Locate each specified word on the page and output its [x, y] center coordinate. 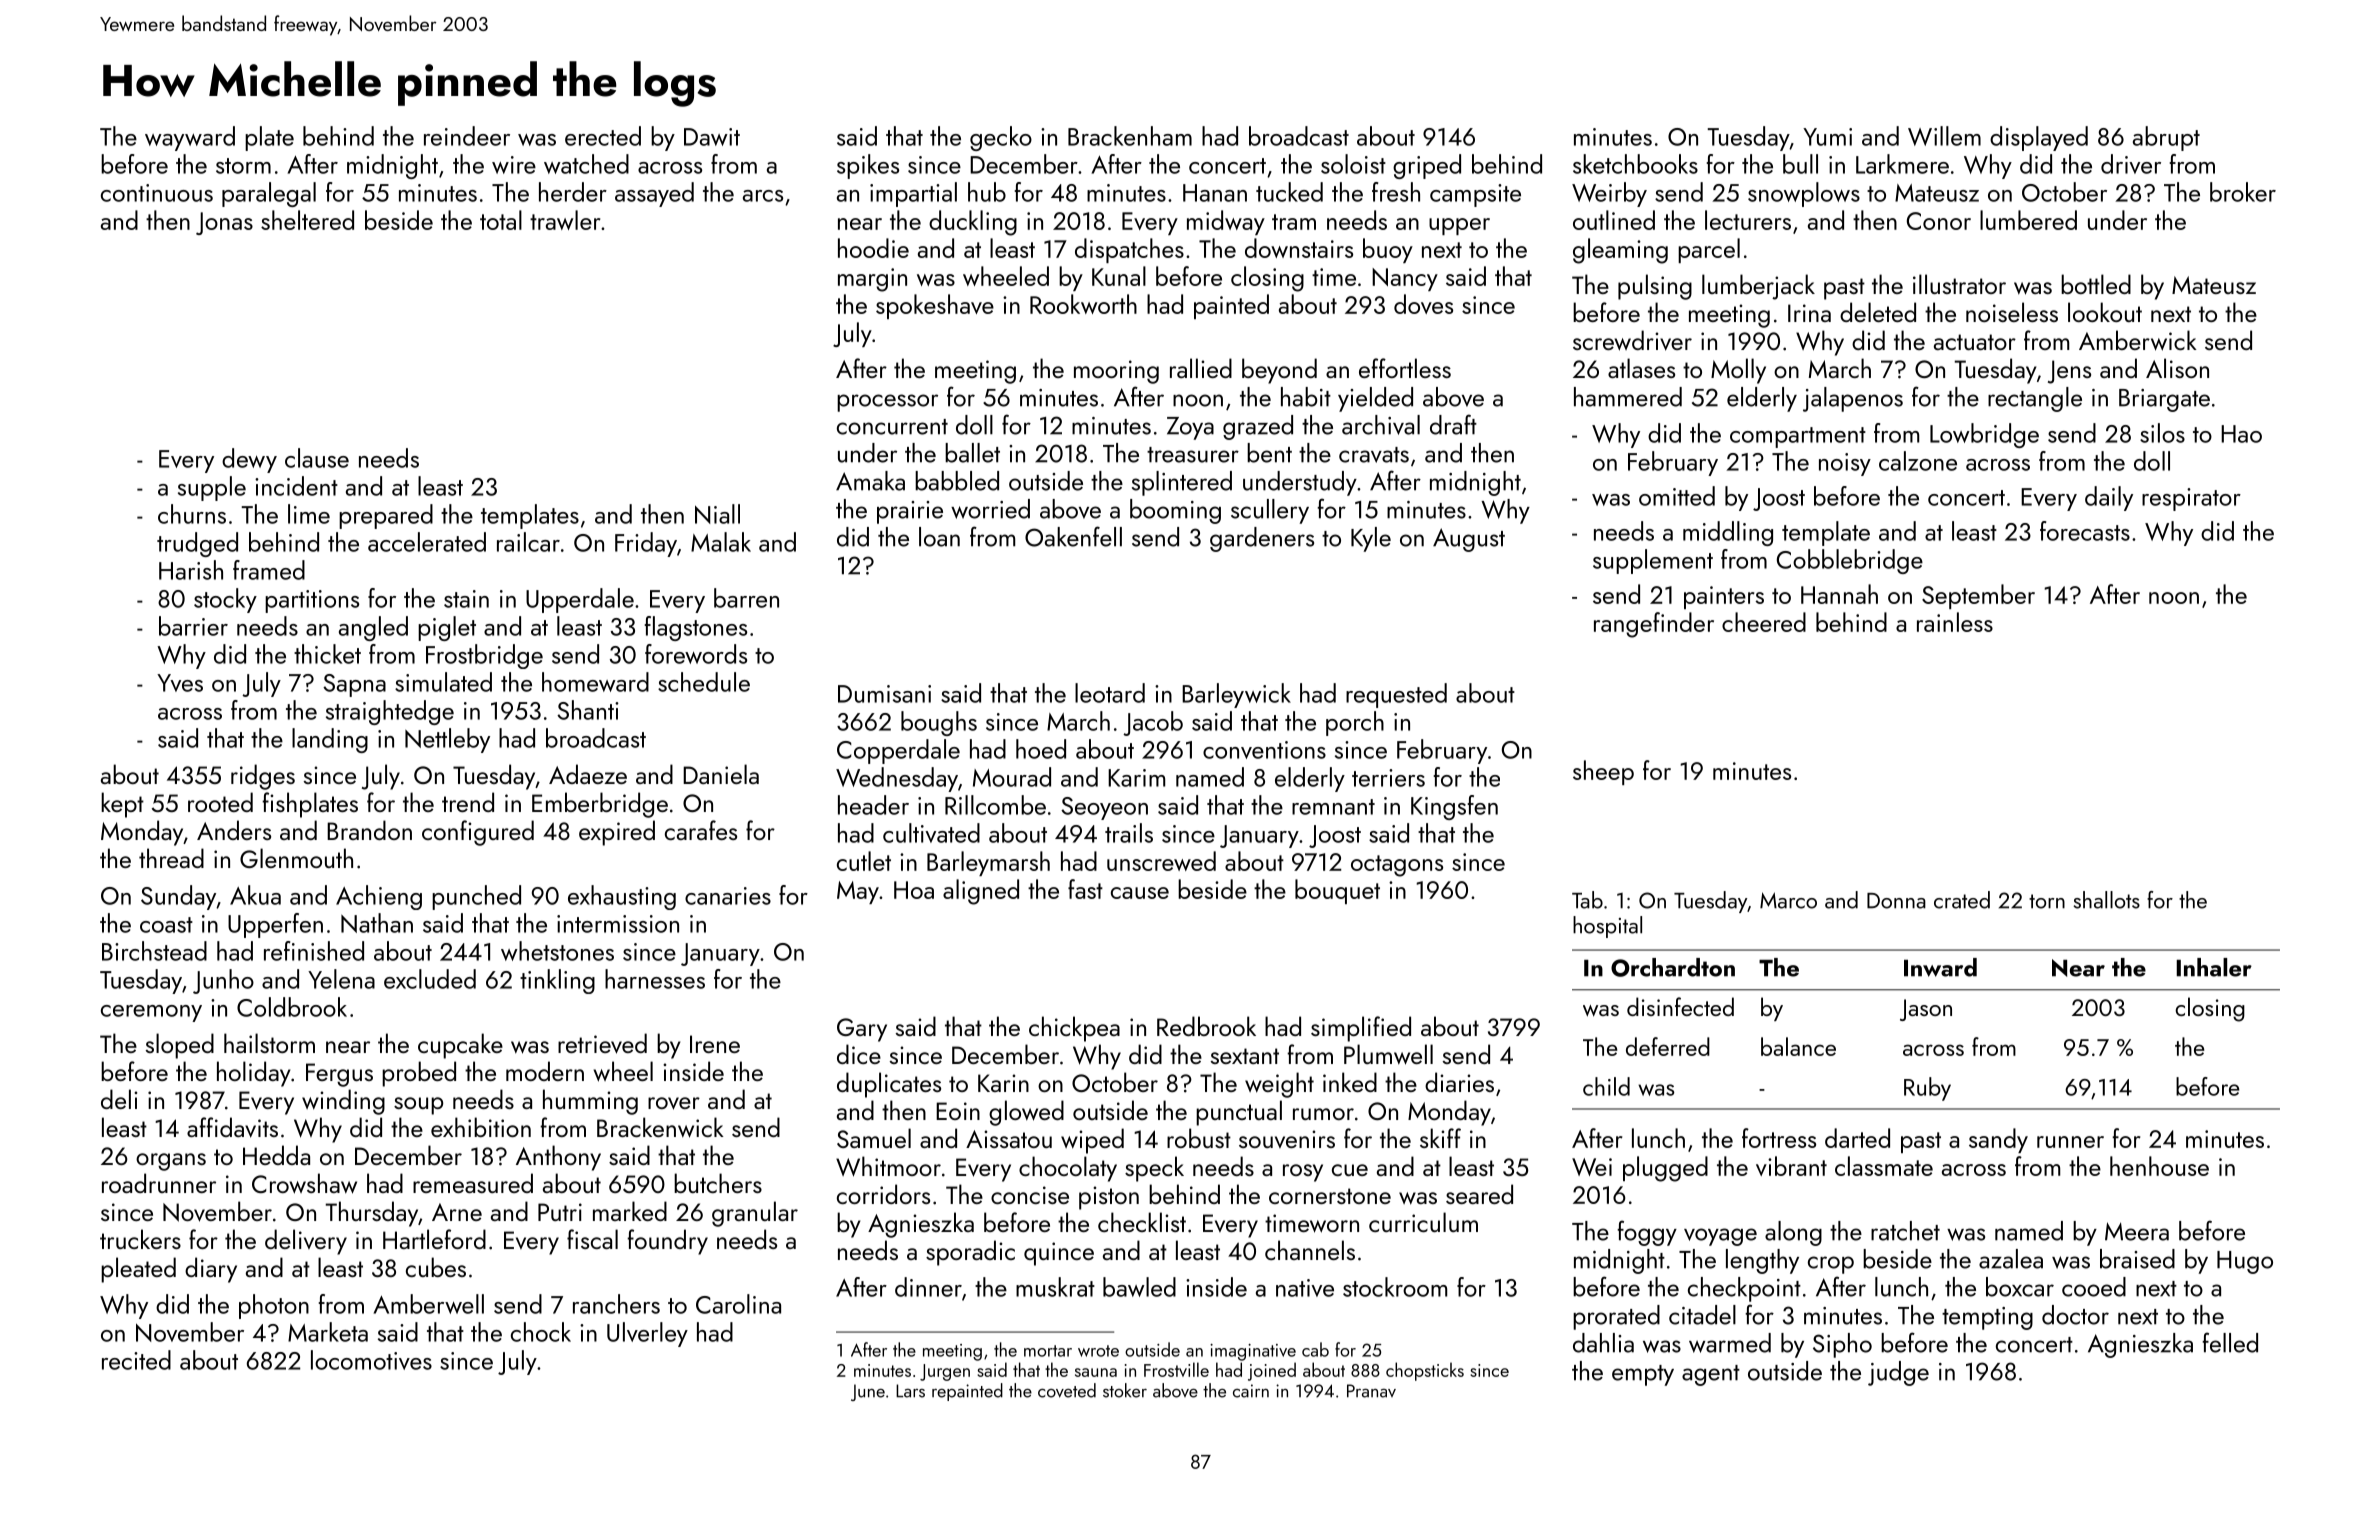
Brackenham [1130, 136]
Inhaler [2214, 967]
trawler [565, 220]
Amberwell [428, 1304]
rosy [1303, 1173]
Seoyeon [1104, 808]
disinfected [1680, 1006]
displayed [2039, 138]
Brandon [369, 830]
